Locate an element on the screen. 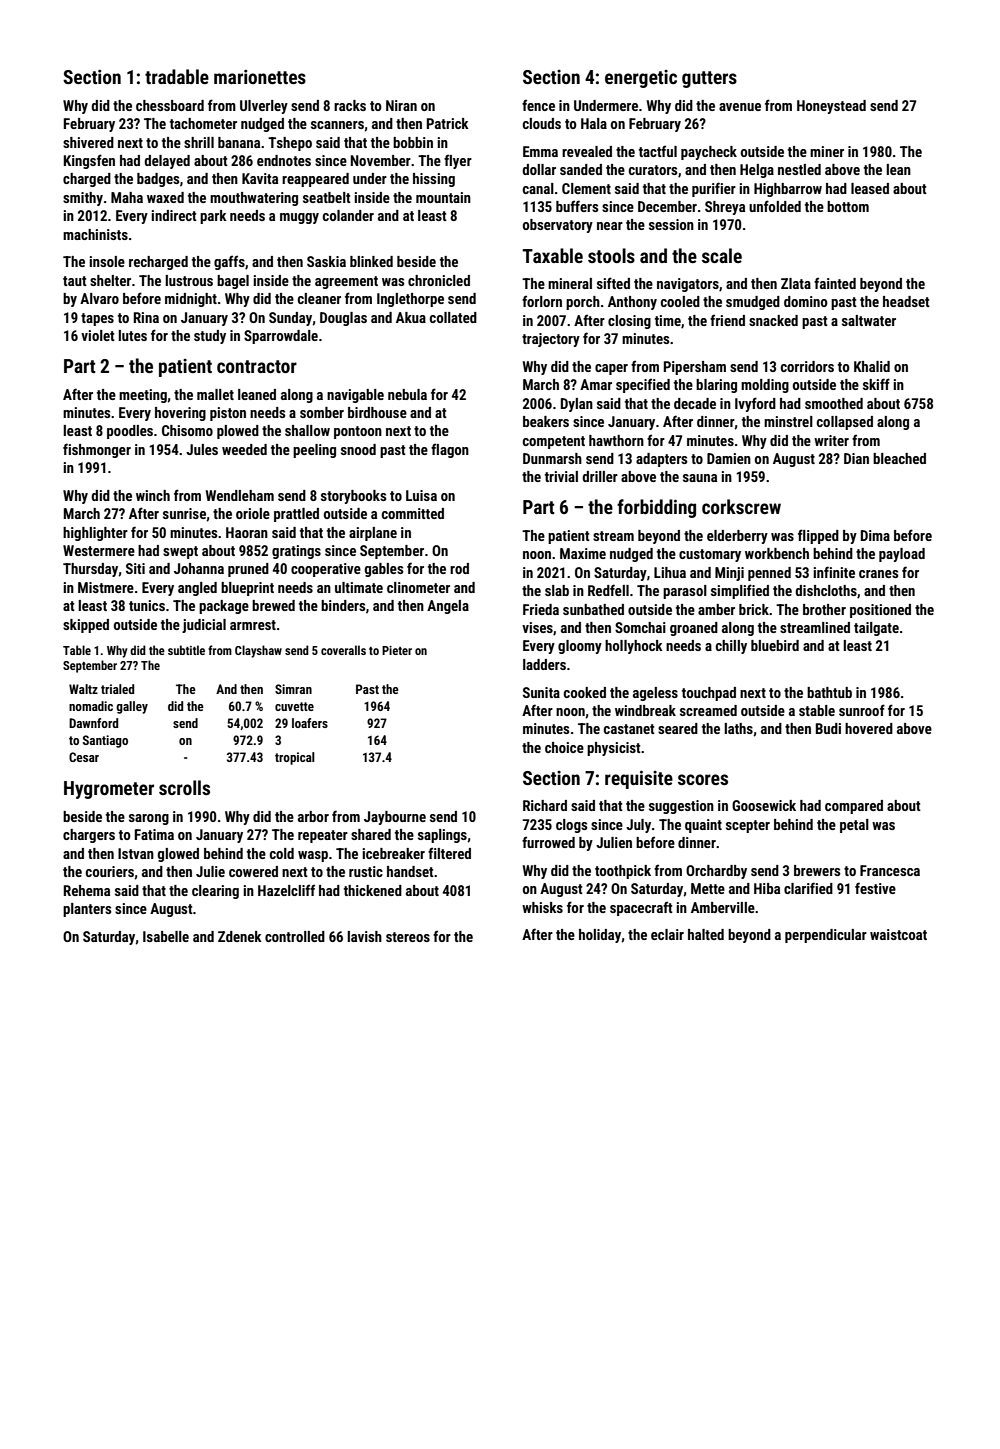  Pipersham is located at coordinates (695, 368).
